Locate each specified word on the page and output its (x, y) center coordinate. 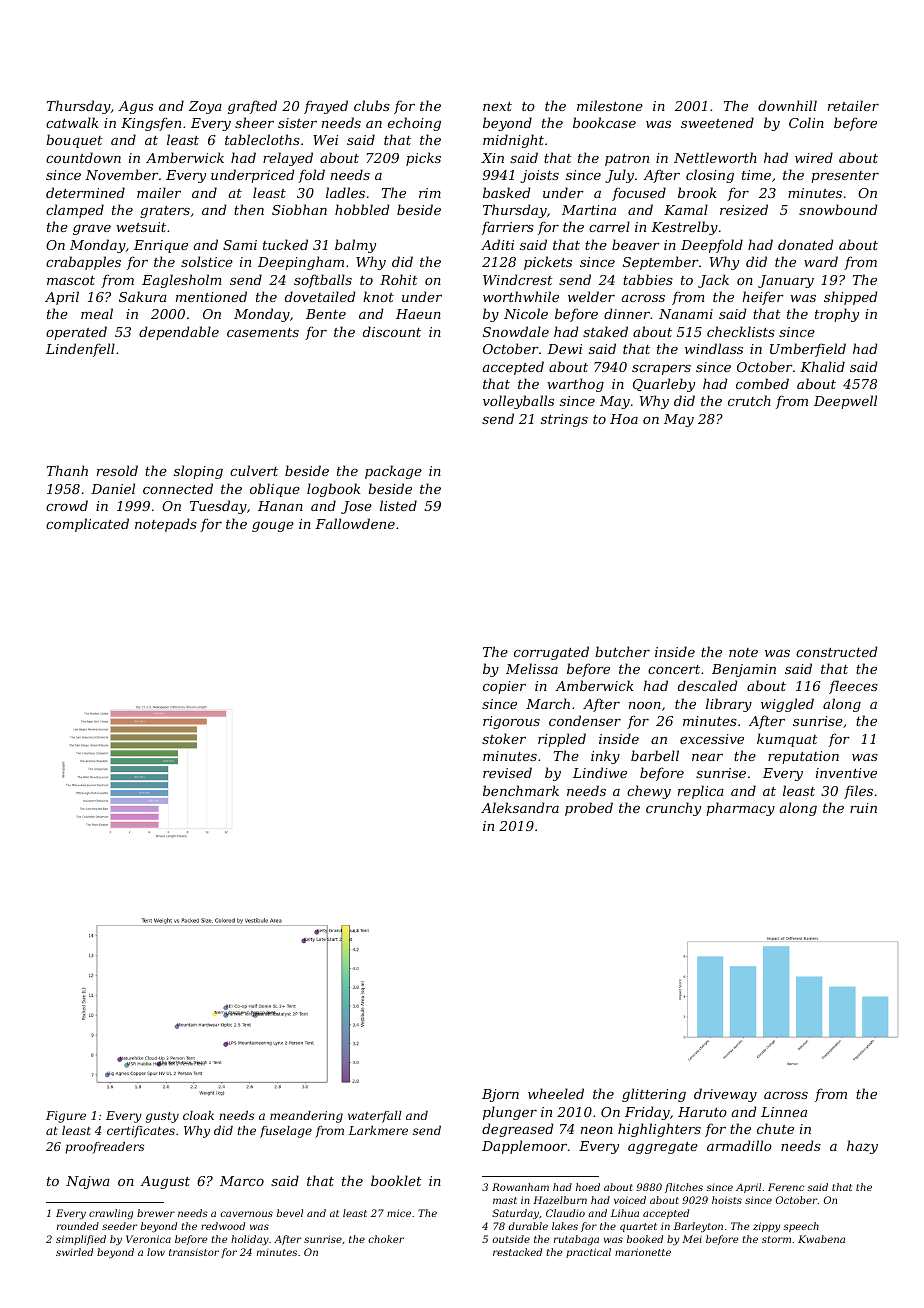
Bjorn (500, 1095)
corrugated (551, 653)
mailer (159, 192)
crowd (67, 505)
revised (507, 772)
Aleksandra (520, 807)
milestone (610, 105)
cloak (198, 1115)
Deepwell (845, 402)
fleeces (853, 687)
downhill (787, 105)
